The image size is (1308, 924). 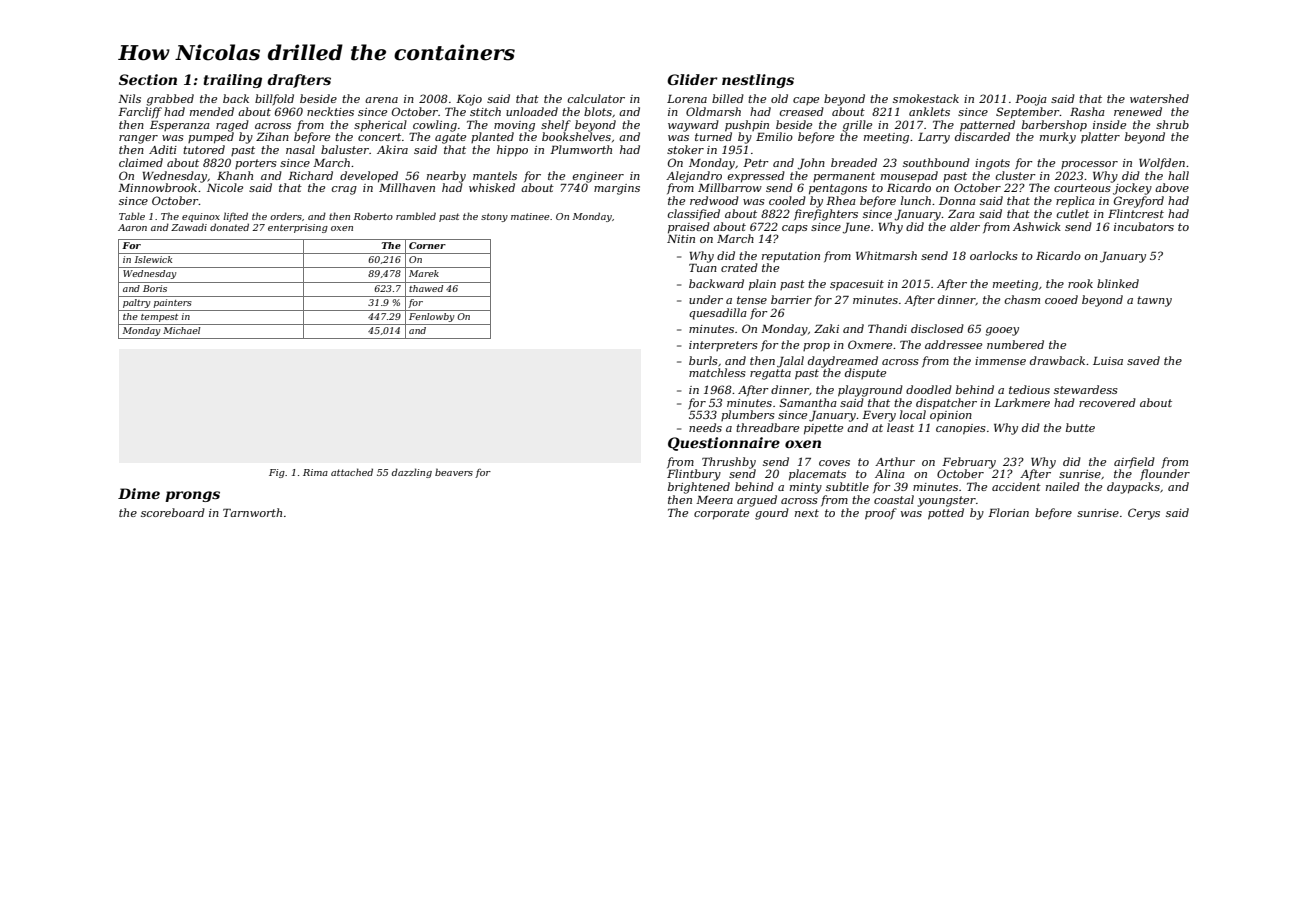 What do you see at coordinates (512, 151) in the screenshot?
I see `hippo` at bounding box center [512, 151].
